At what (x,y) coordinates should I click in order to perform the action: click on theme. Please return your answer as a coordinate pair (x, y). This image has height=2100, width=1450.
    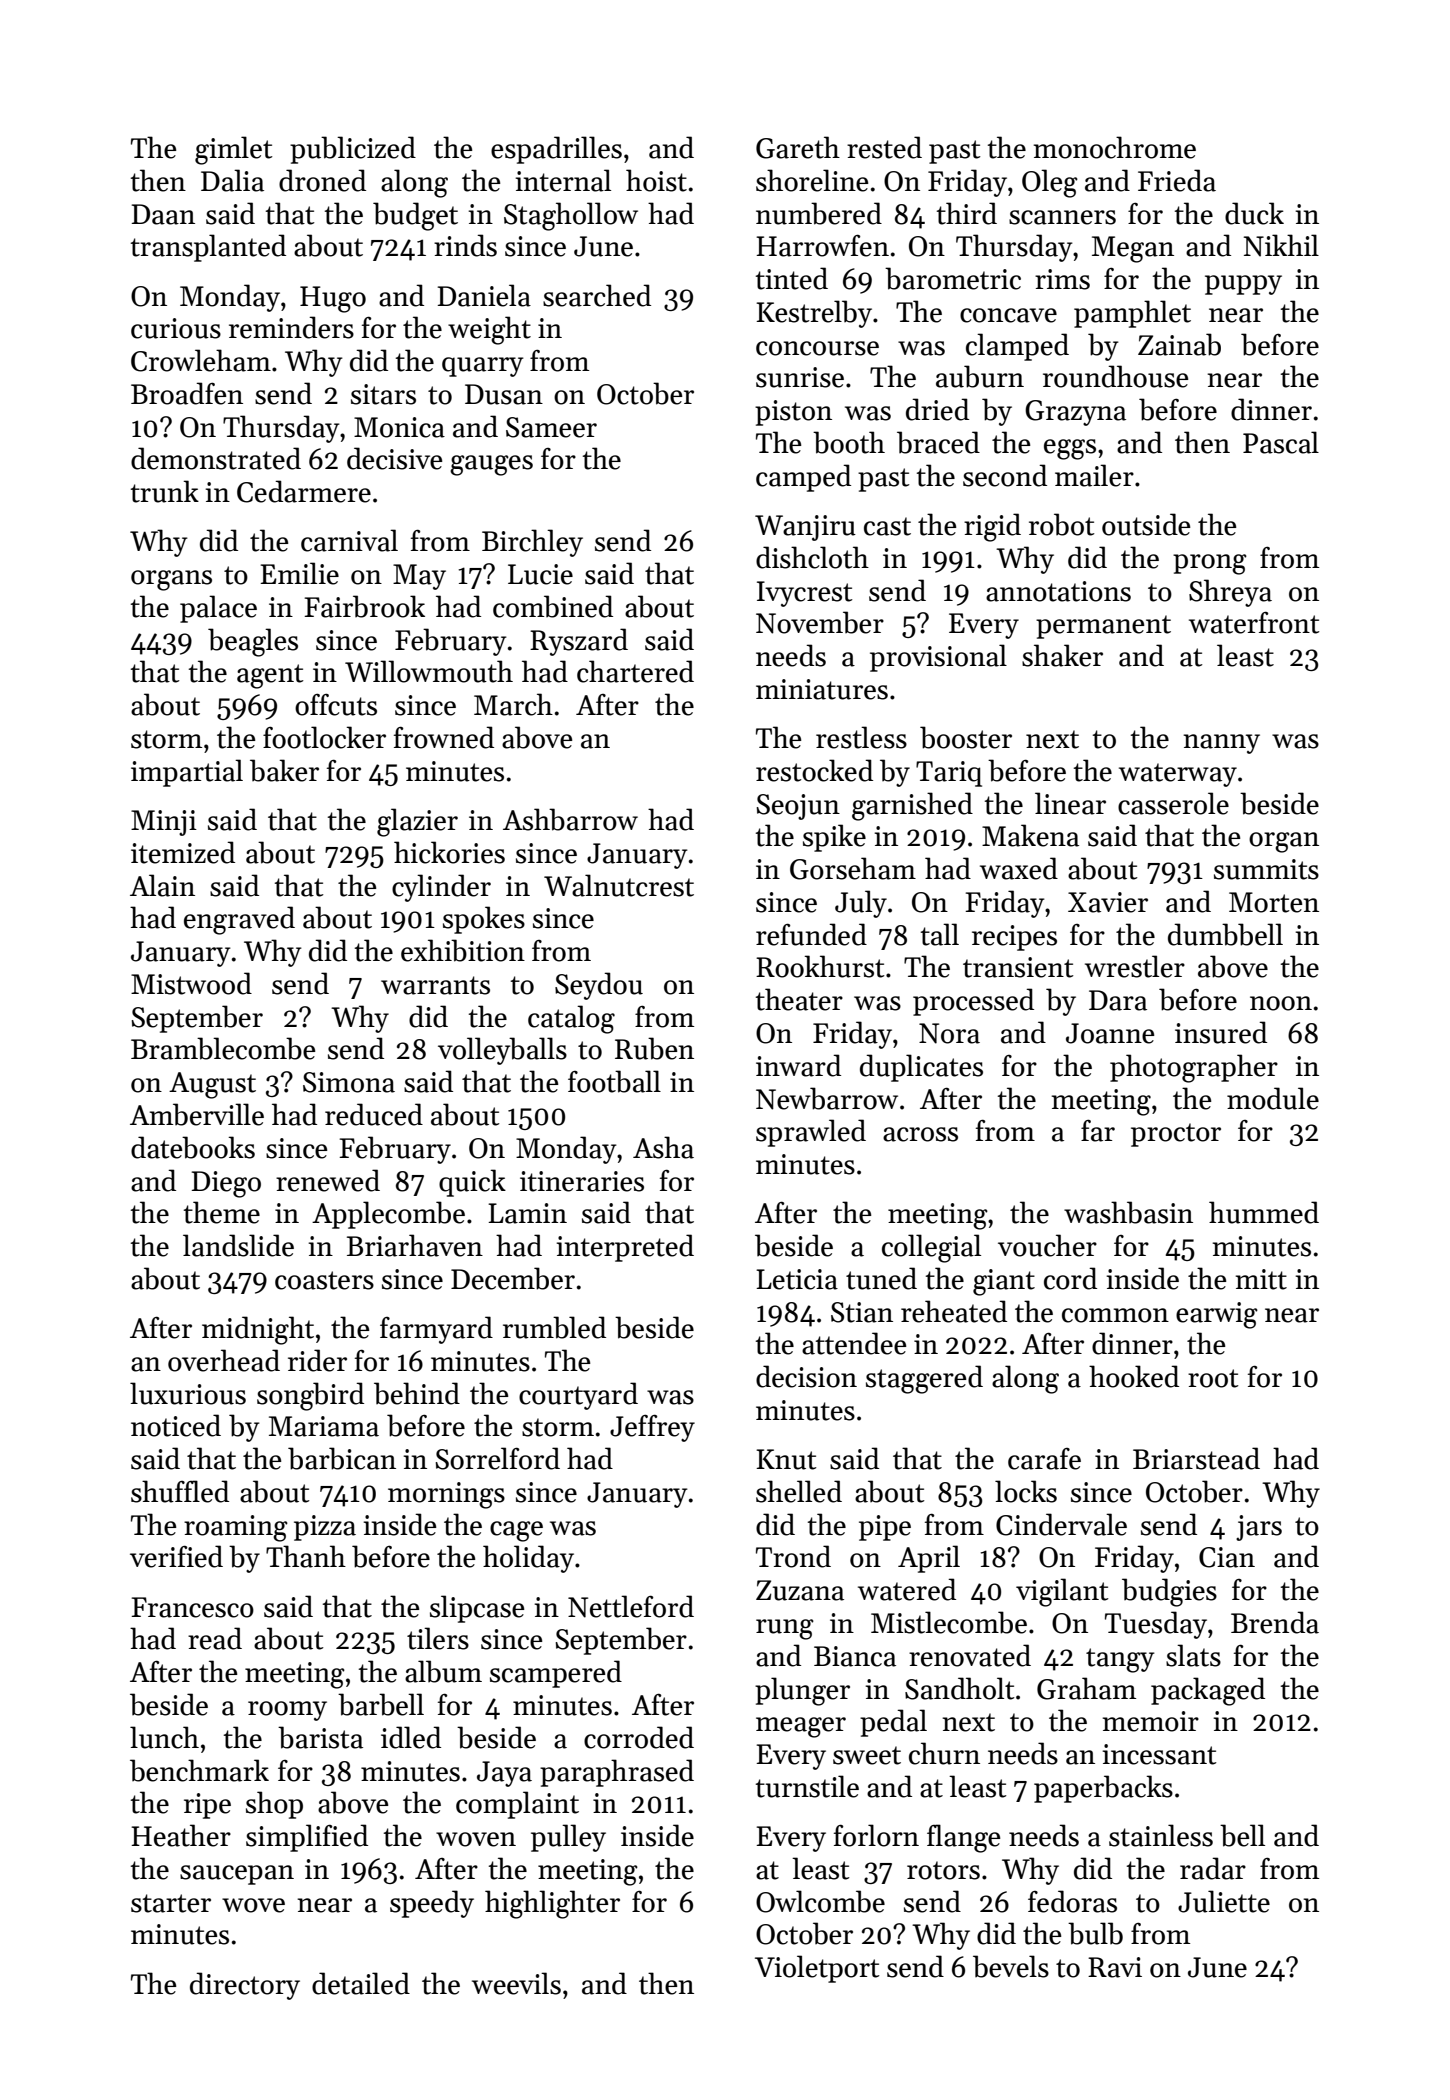
    Looking at the image, I should click on (222, 1212).
